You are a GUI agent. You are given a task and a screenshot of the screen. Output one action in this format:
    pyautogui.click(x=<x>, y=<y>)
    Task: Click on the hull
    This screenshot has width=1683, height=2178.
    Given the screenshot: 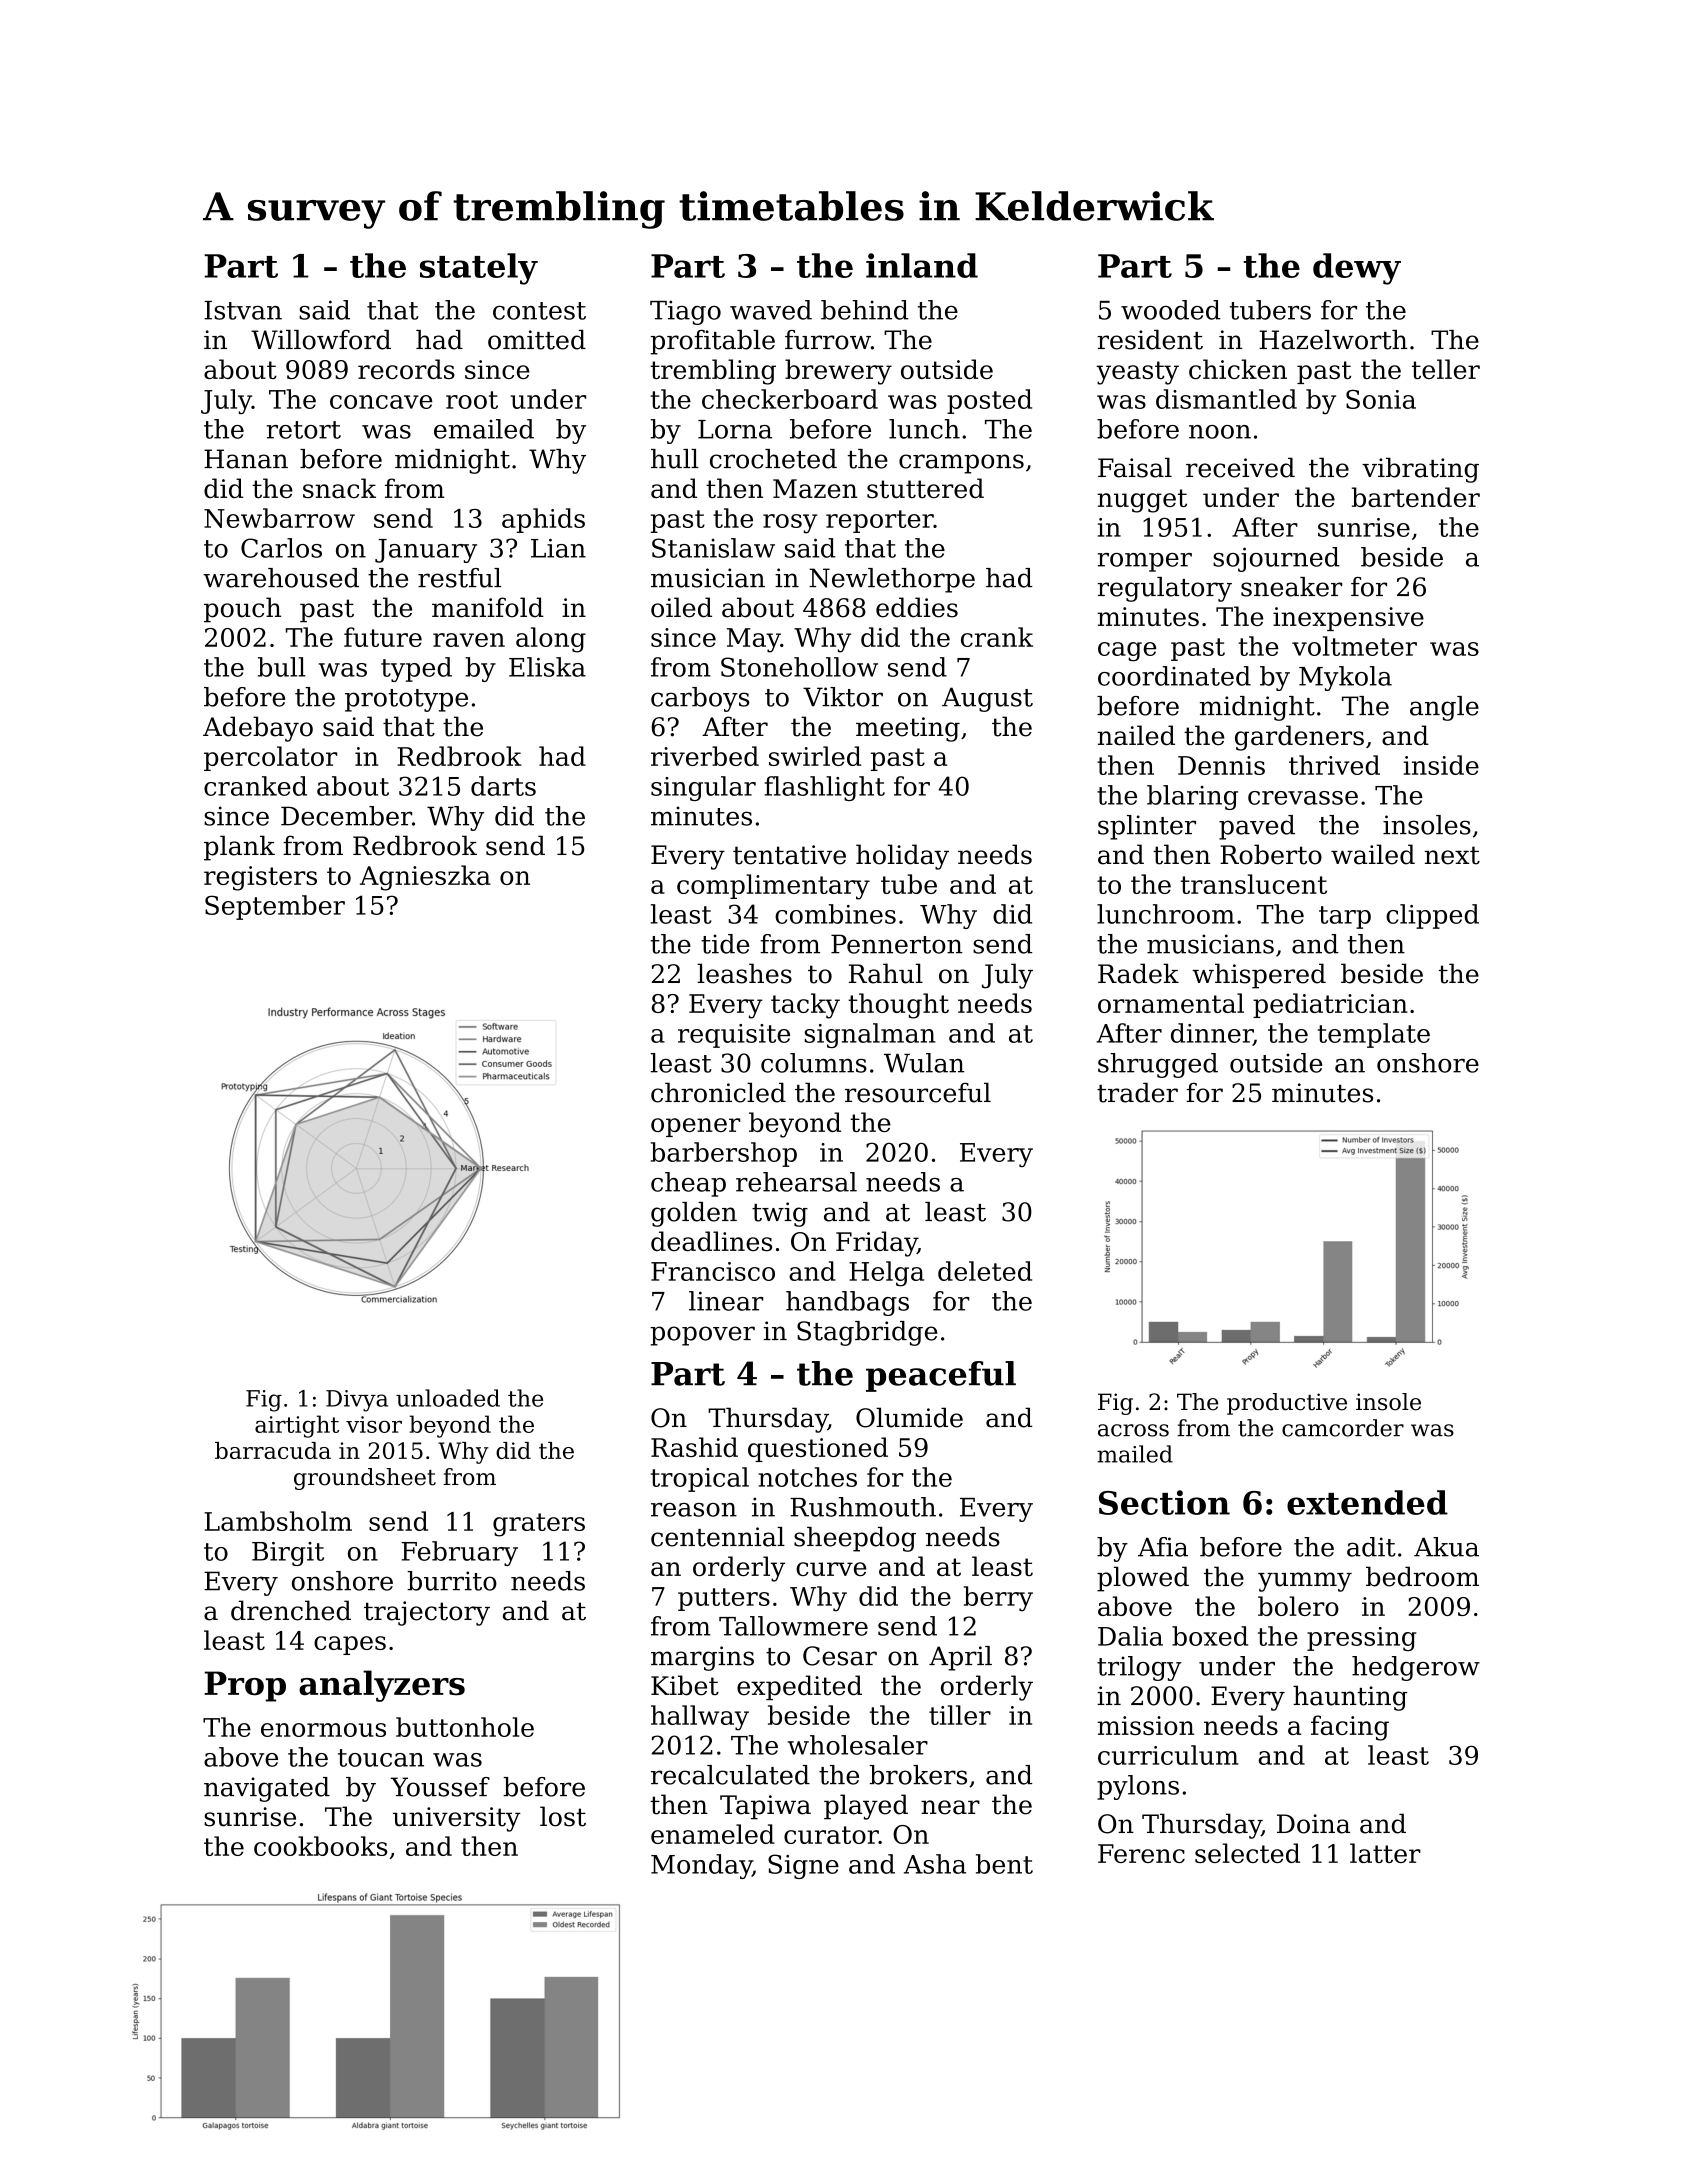 What is the action you would take?
    pyautogui.click(x=675, y=459)
